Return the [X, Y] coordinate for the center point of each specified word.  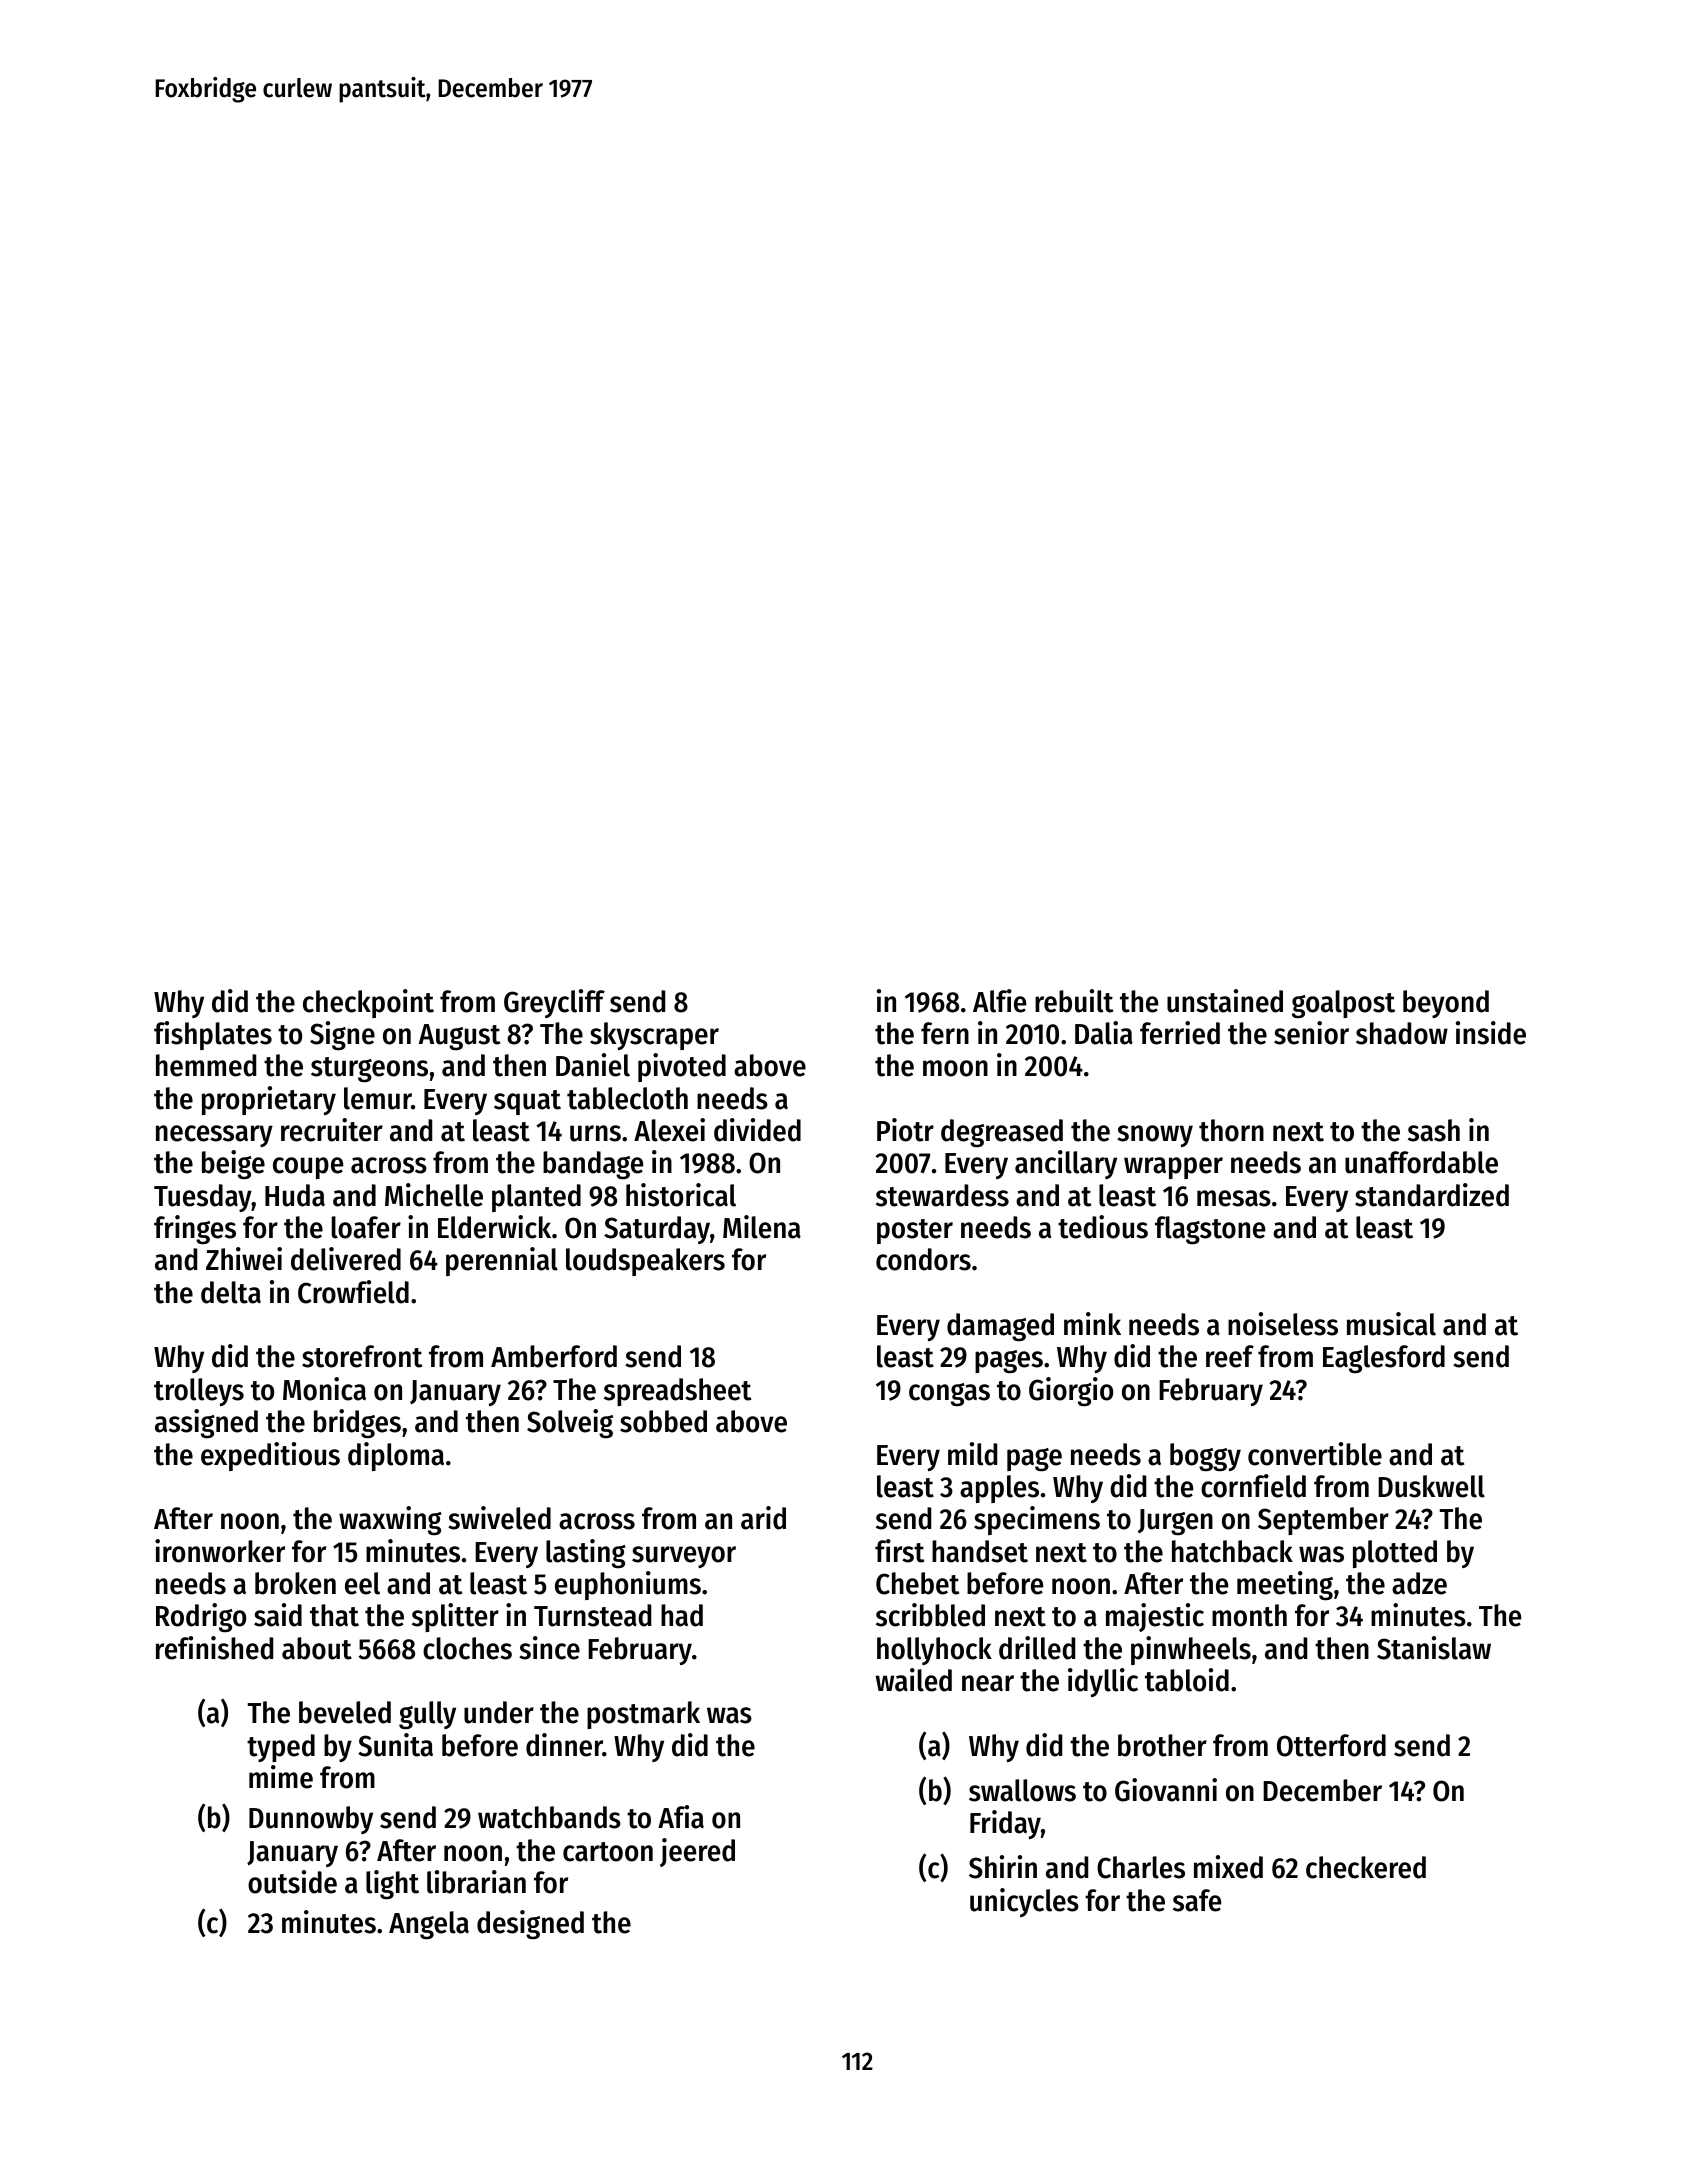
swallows [1022, 1790]
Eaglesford [1384, 1359]
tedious [1103, 1227]
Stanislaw [1434, 1648]
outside [292, 1882]
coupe [308, 1168]
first [899, 1551]
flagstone [1210, 1230]
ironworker [220, 1551]
